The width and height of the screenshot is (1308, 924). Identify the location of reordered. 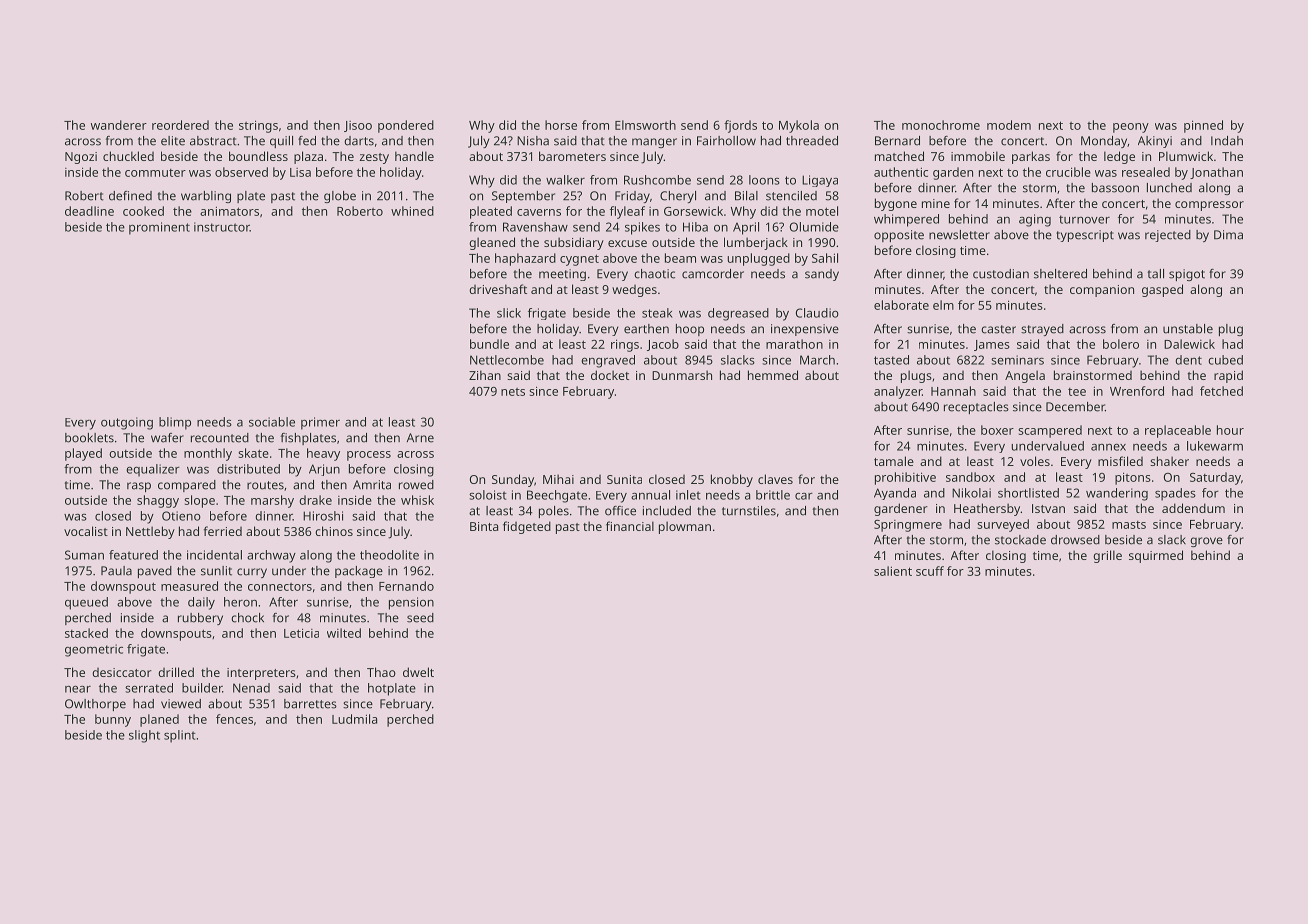
(180, 125).
